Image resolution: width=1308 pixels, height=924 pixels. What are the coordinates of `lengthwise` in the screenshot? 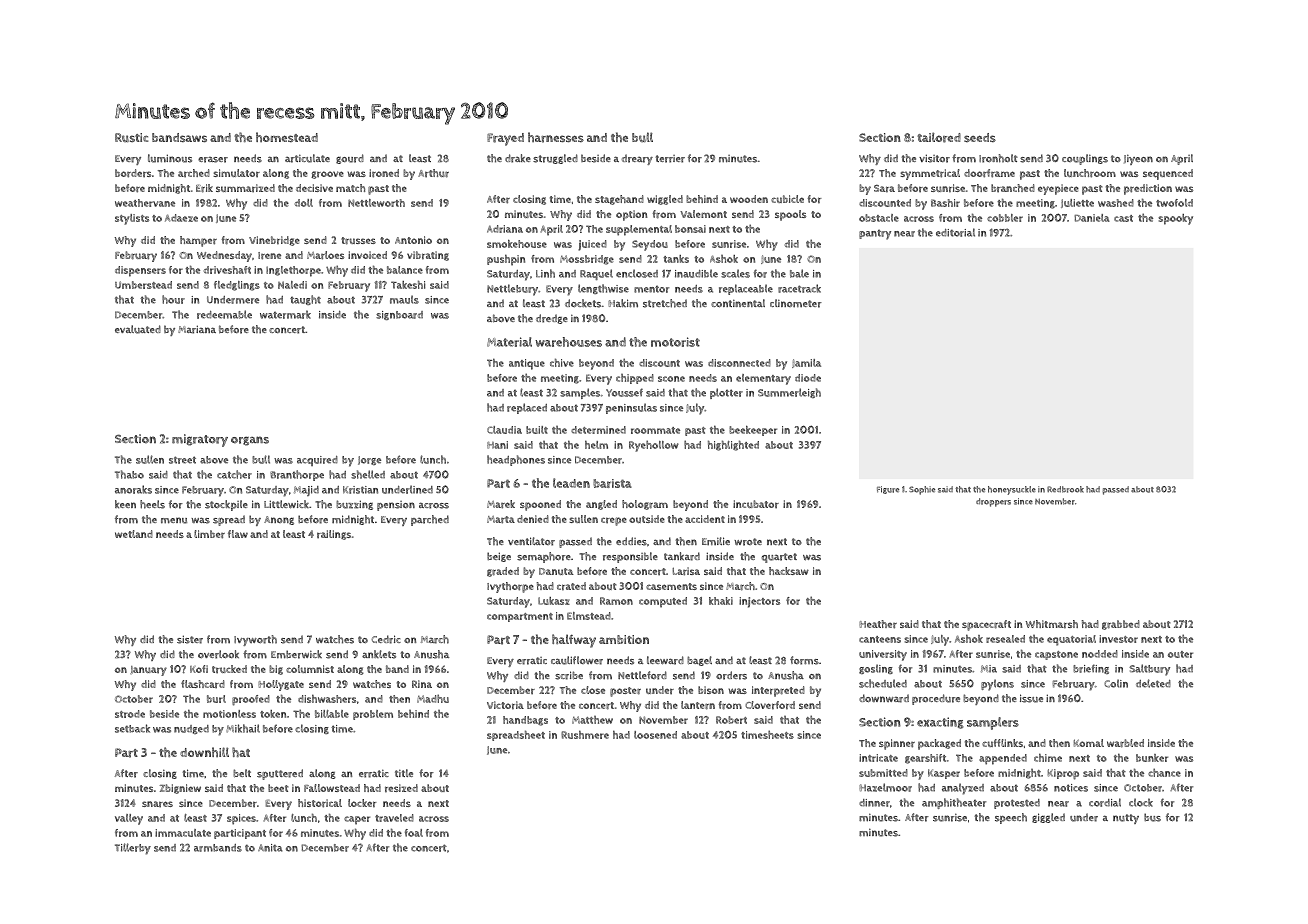 It's located at (603, 289).
